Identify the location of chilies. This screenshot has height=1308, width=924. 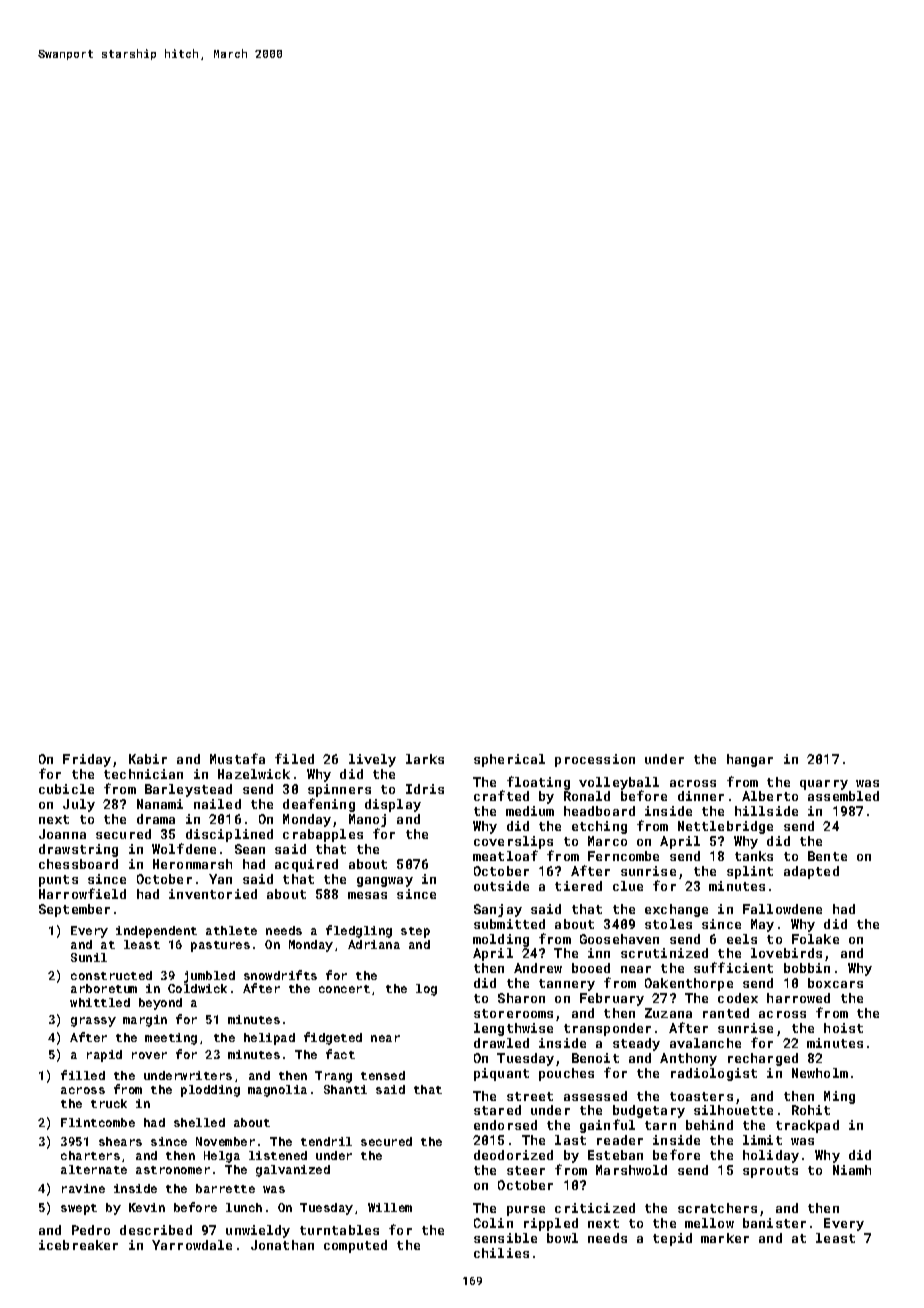
(501, 1253).
